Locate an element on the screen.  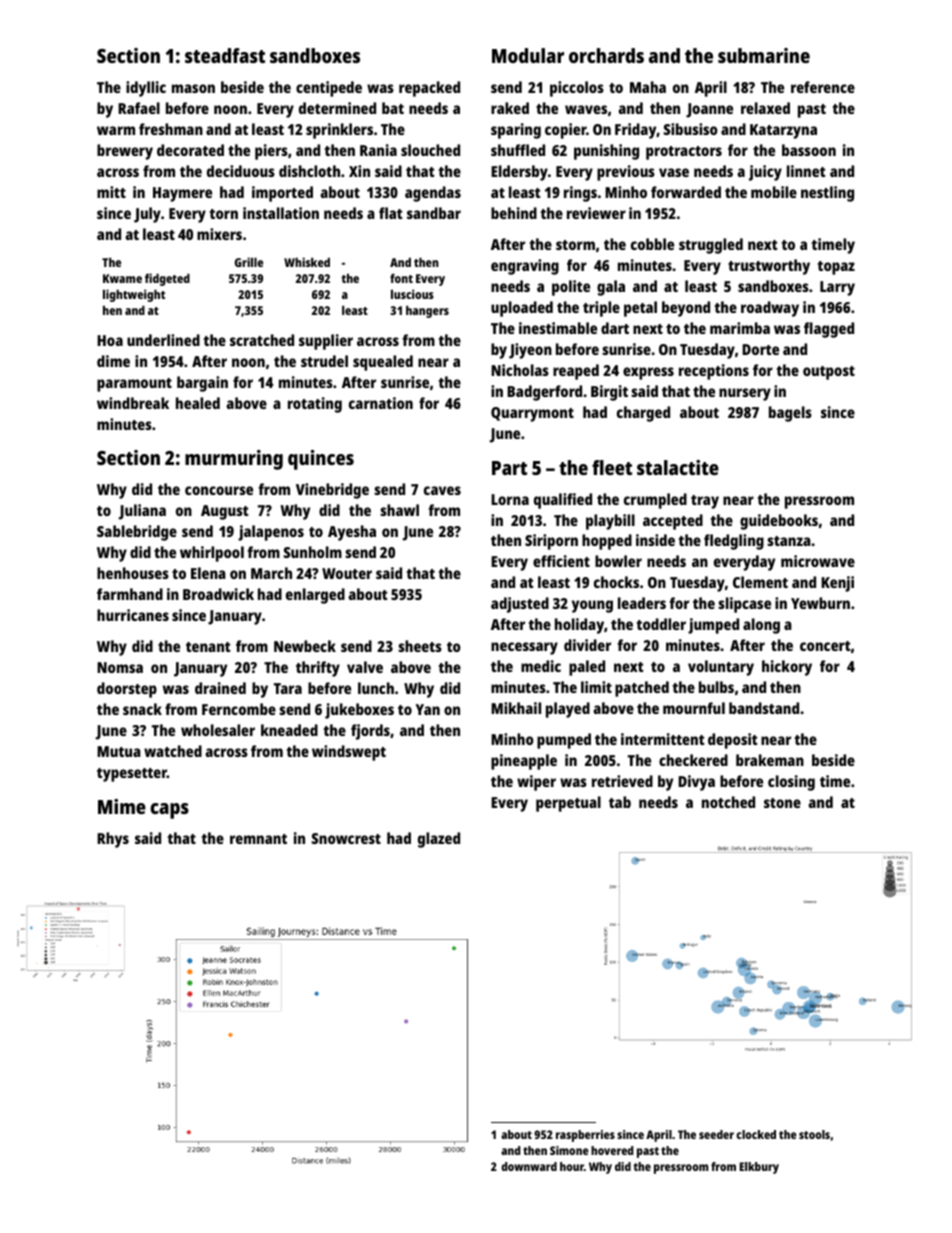
hangers is located at coordinates (427, 312).
